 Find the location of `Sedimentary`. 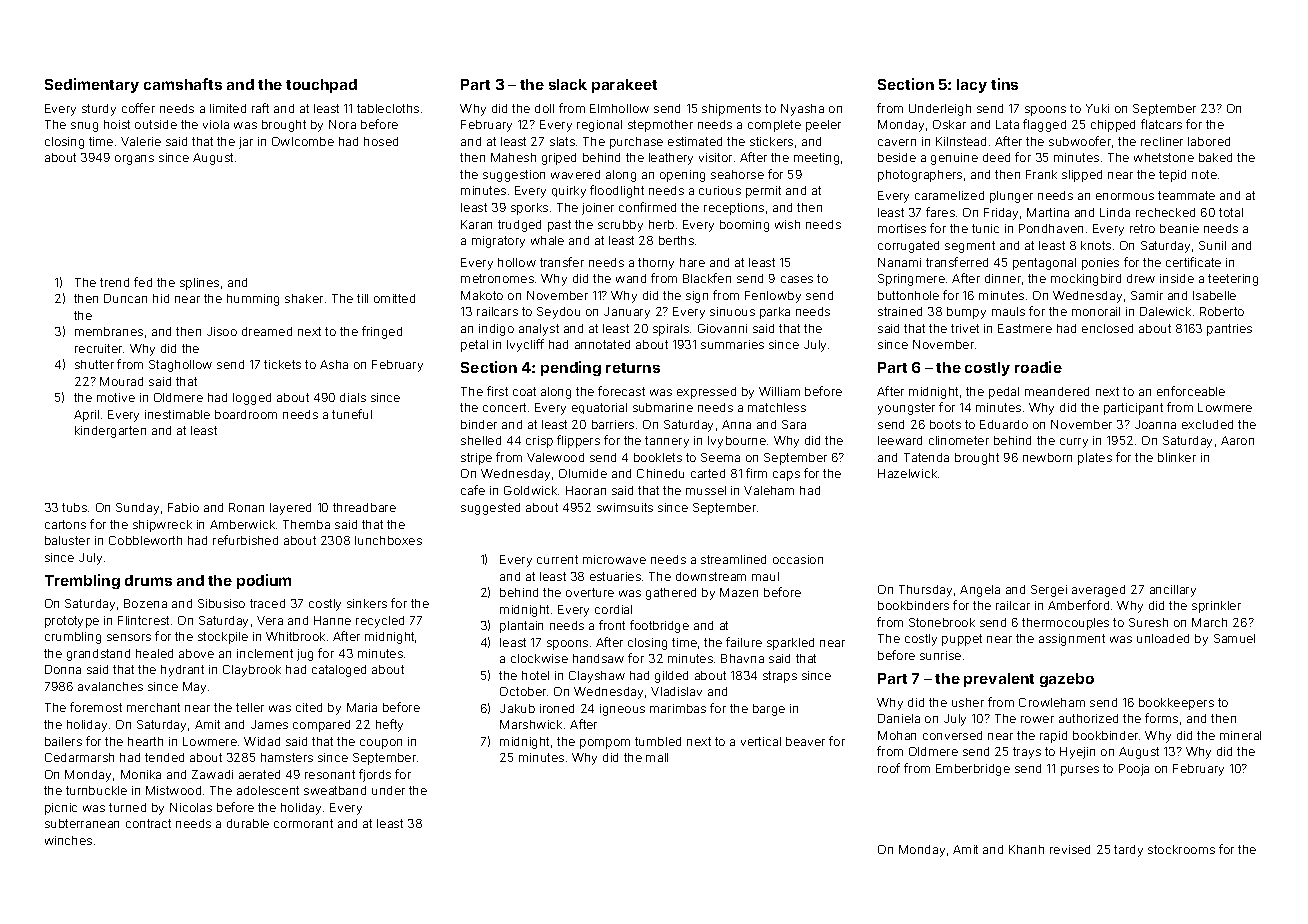

Sedimentary is located at coordinates (92, 85).
